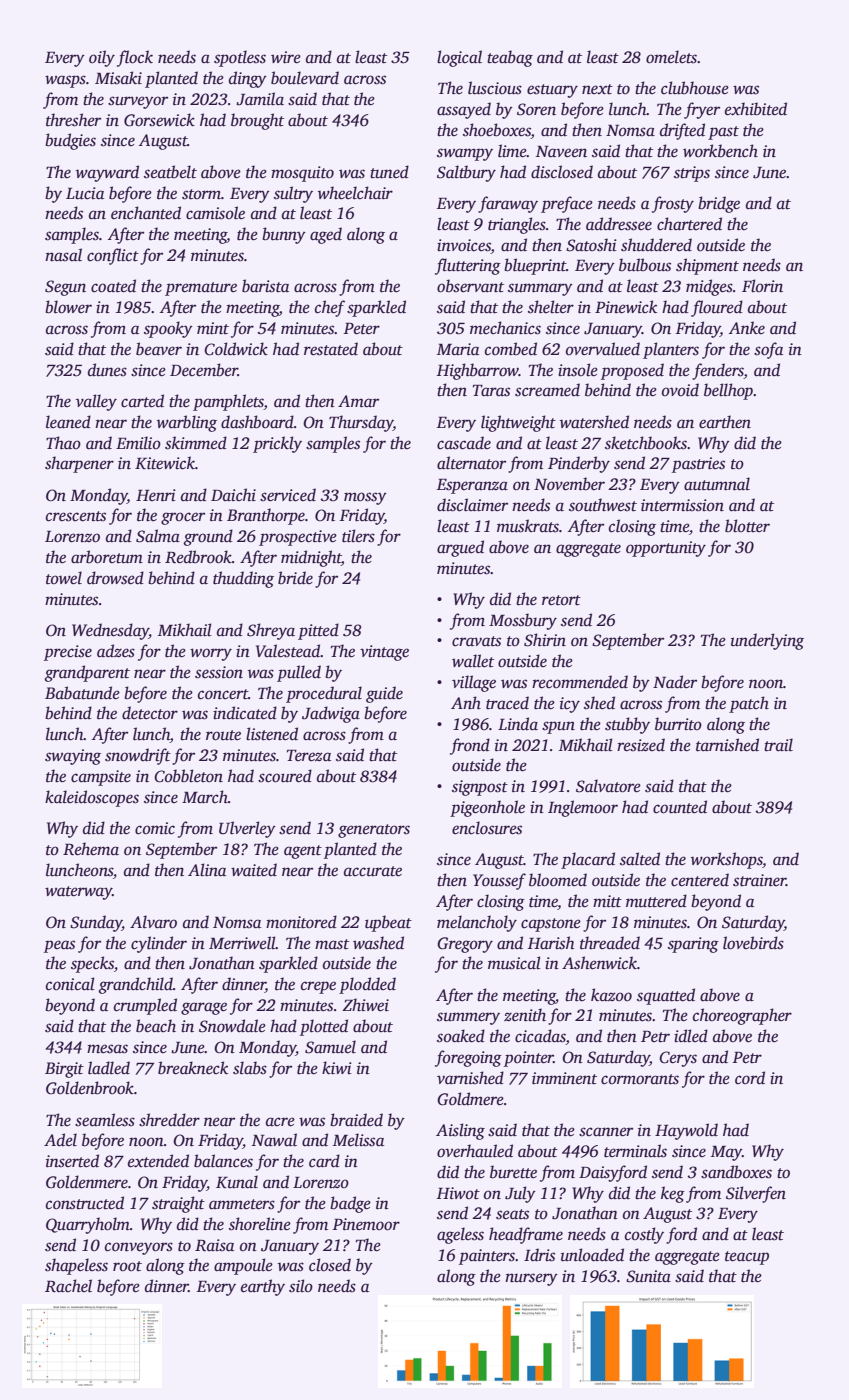  Describe the element at coordinates (384, 694) in the image. I see `guide` at that location.
